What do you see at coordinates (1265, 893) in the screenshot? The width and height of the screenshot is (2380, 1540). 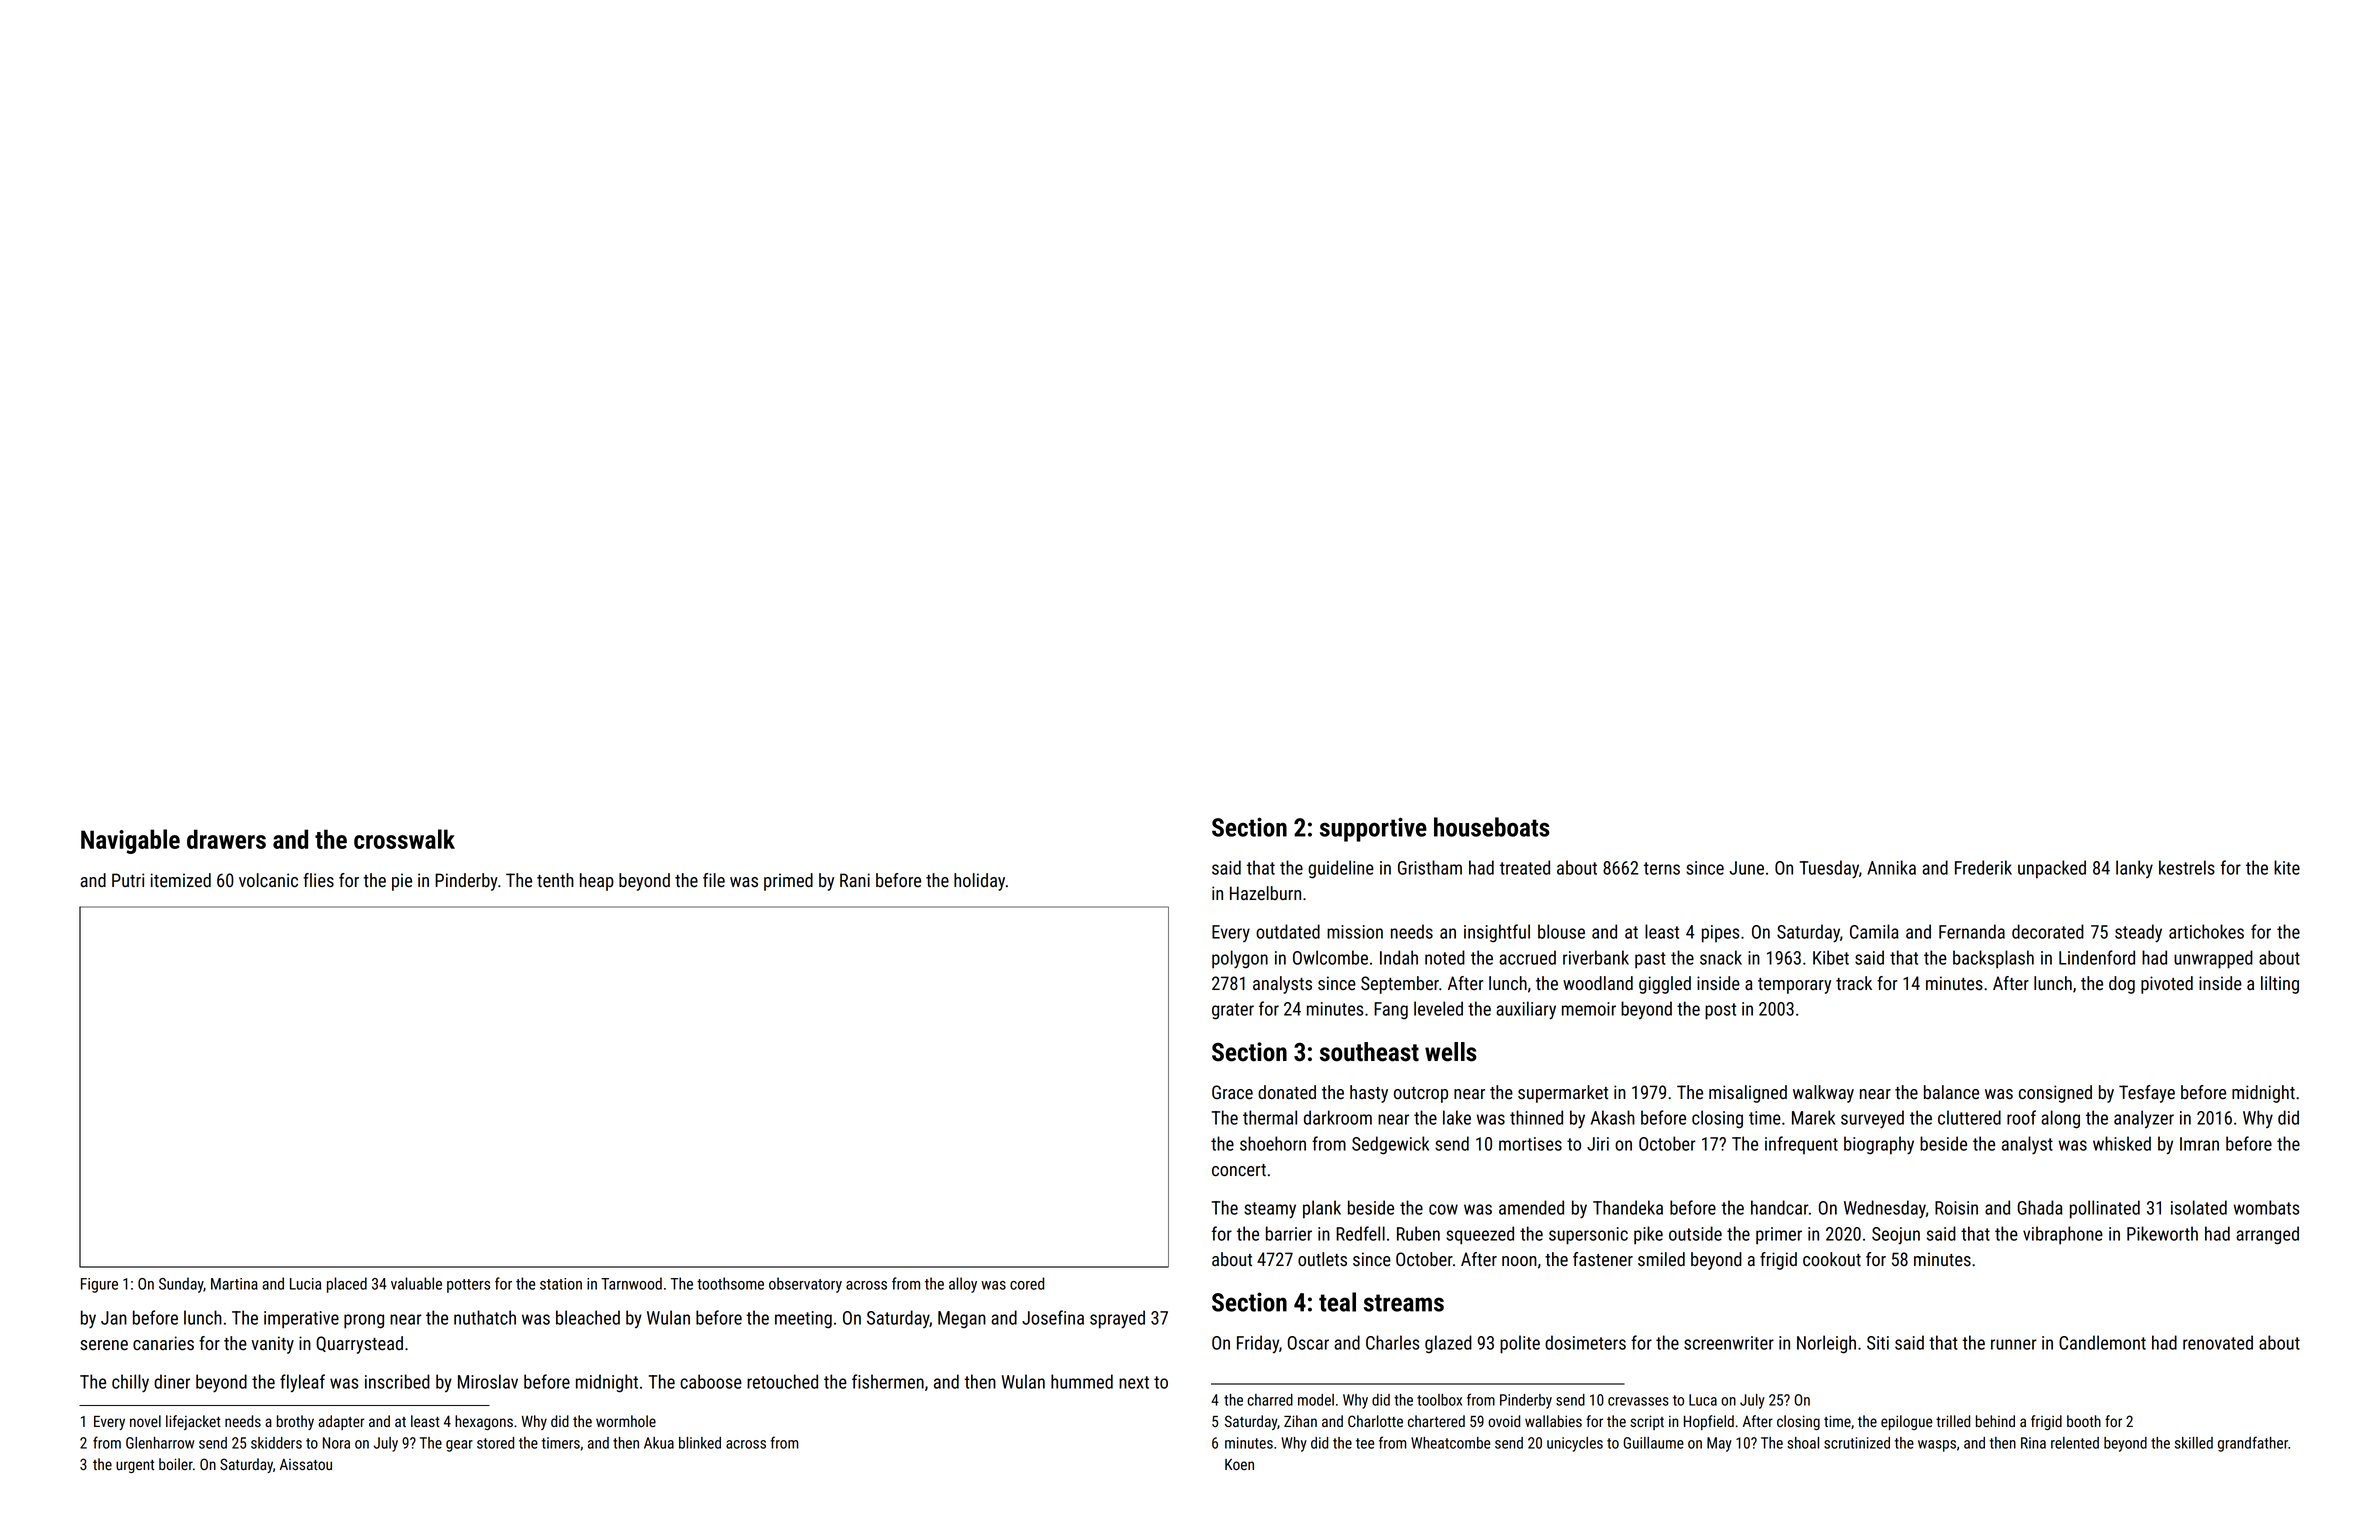 I see `Hazelburn` at bounding box center [1265, 893].
